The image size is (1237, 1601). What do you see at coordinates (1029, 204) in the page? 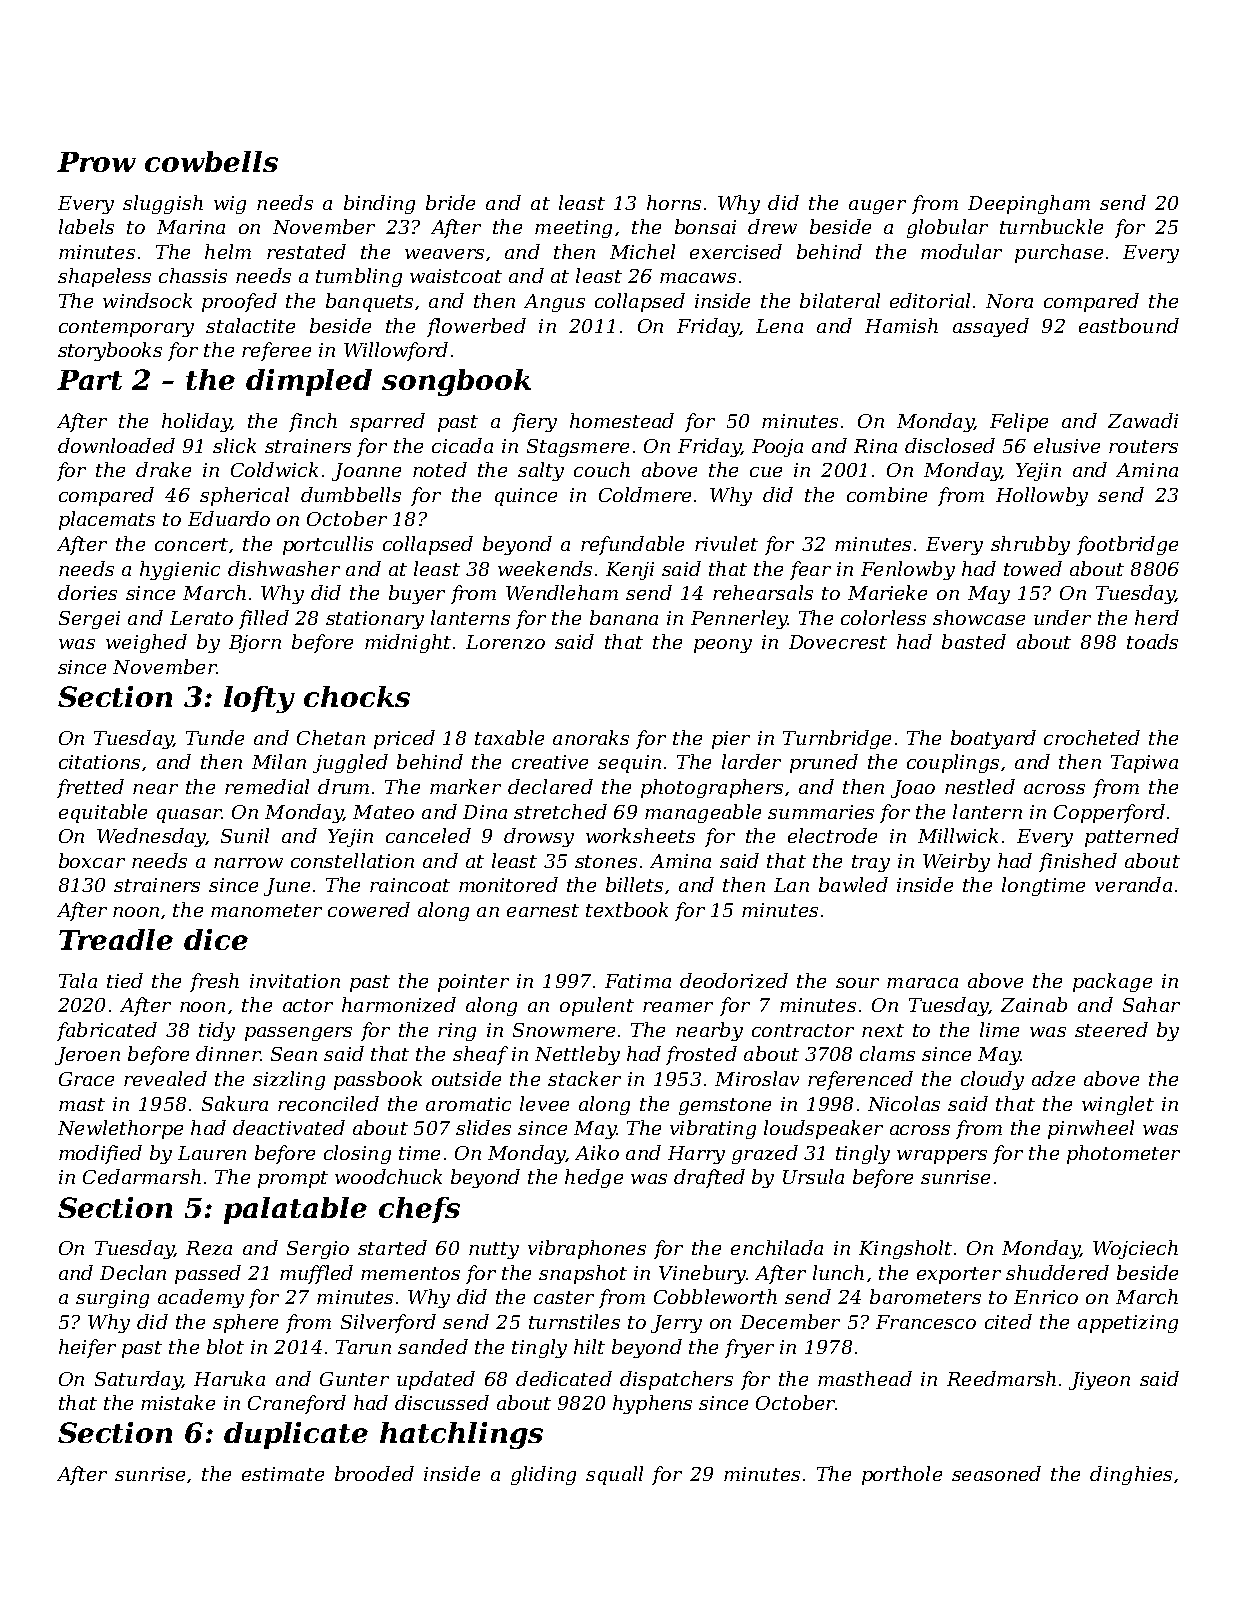
I see `Deepingham` at bounding box center [1029, 204].
